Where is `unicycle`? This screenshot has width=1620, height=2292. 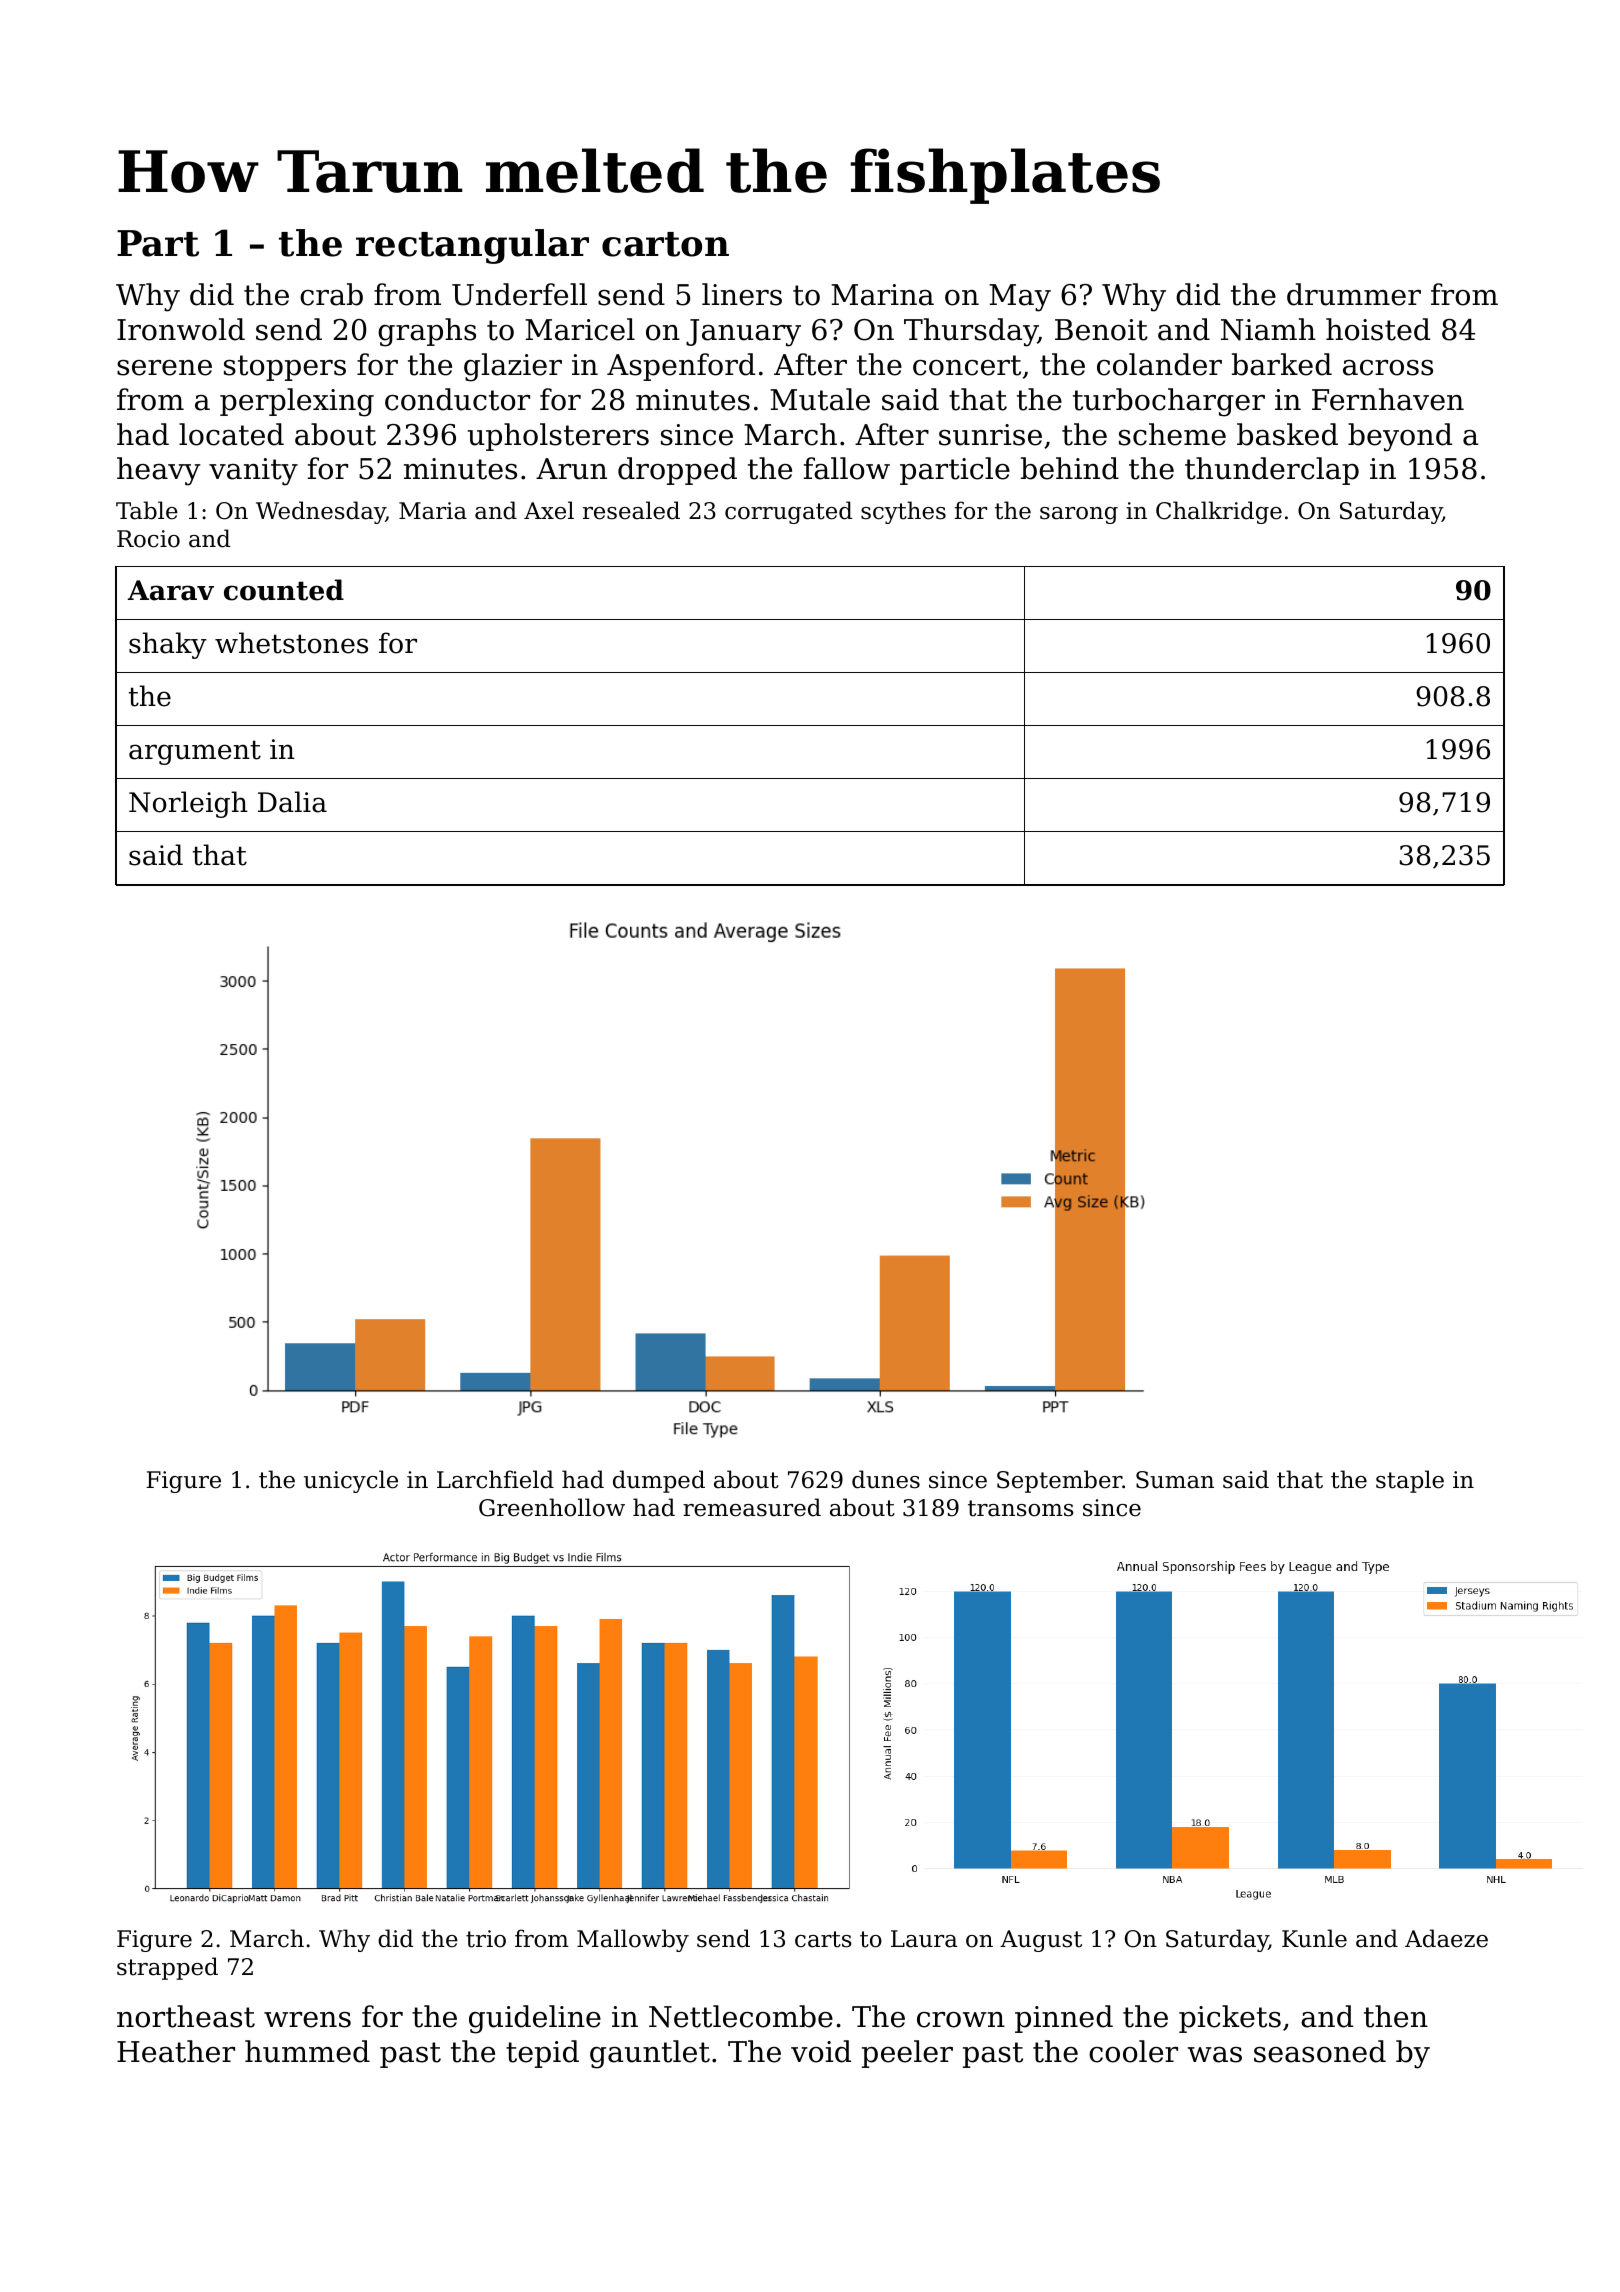 unicycle is located at coordinates (351, 1481).
